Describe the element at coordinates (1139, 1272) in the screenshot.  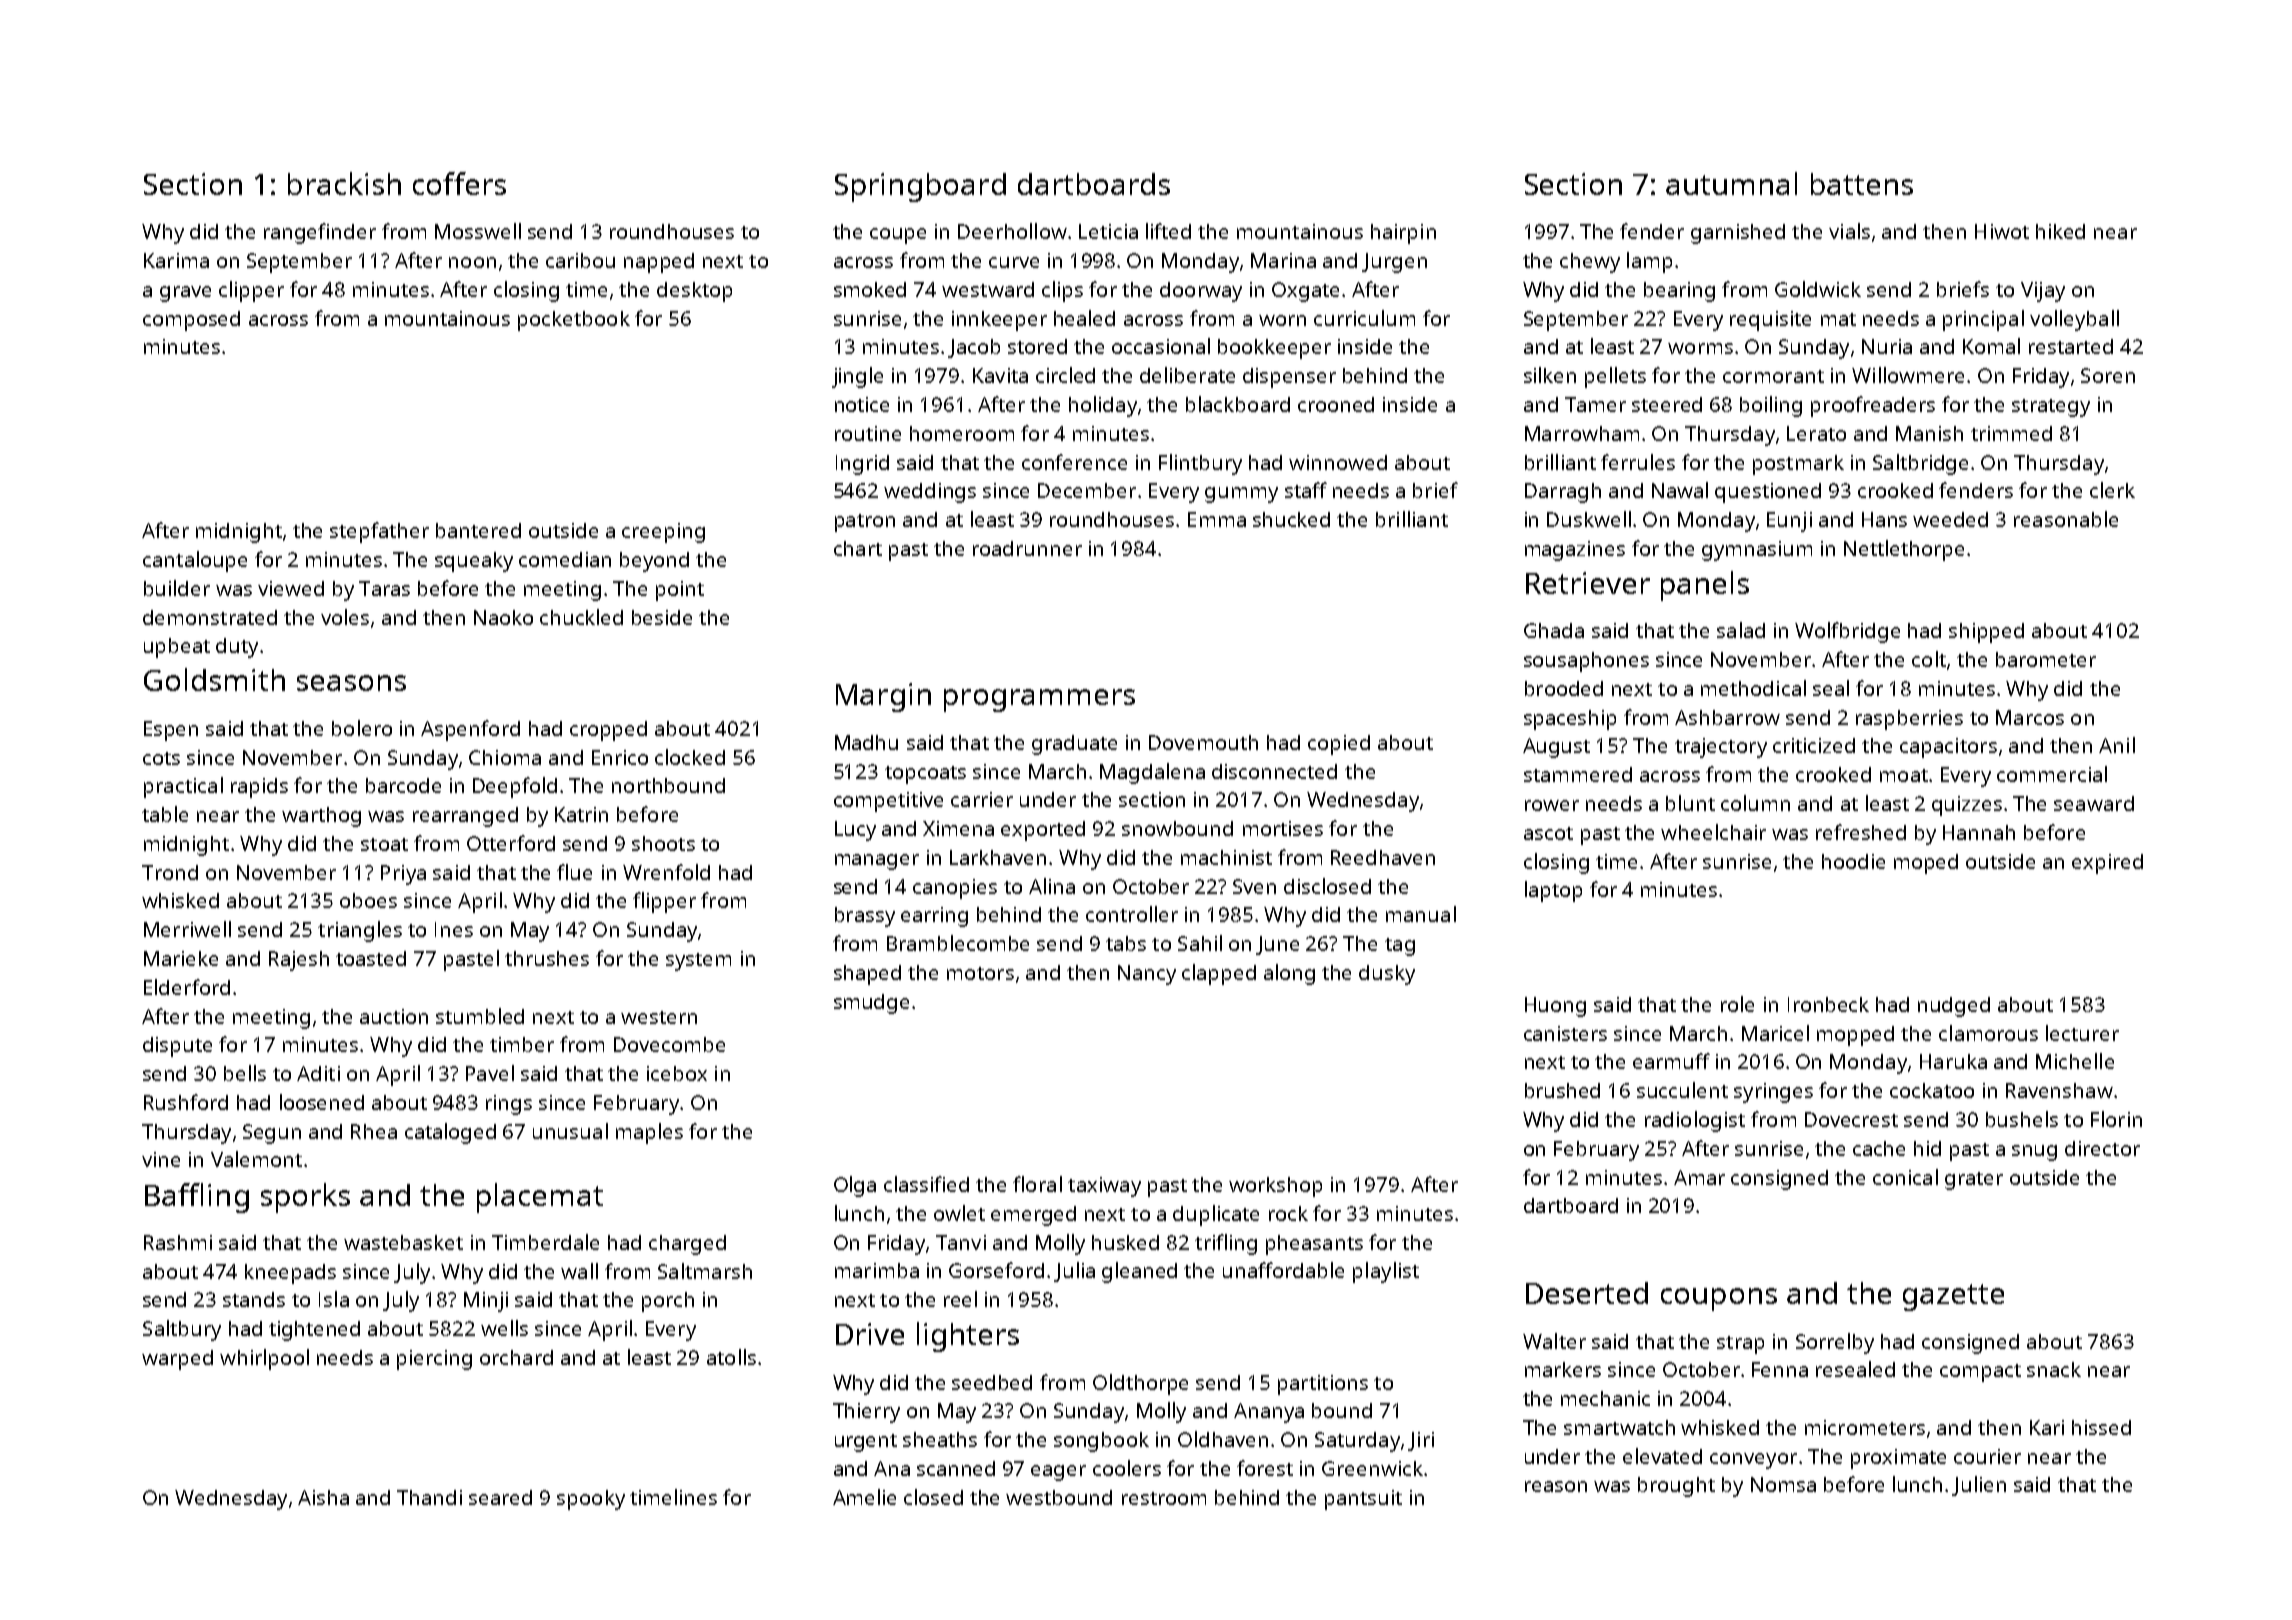
I see `gleaned` at that location.
